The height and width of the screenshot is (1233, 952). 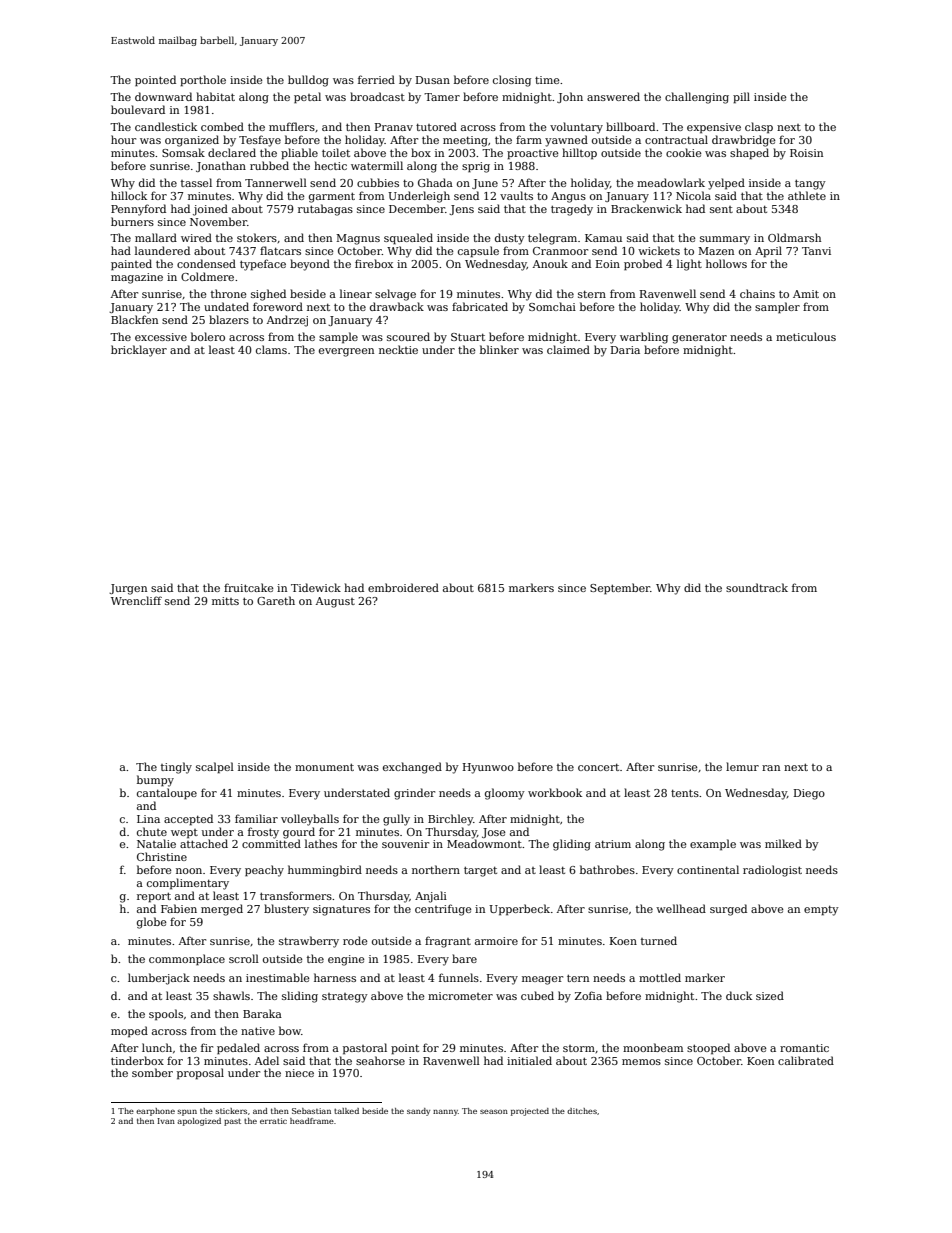 I want to click on athlete, so click(x=807, y=195).
